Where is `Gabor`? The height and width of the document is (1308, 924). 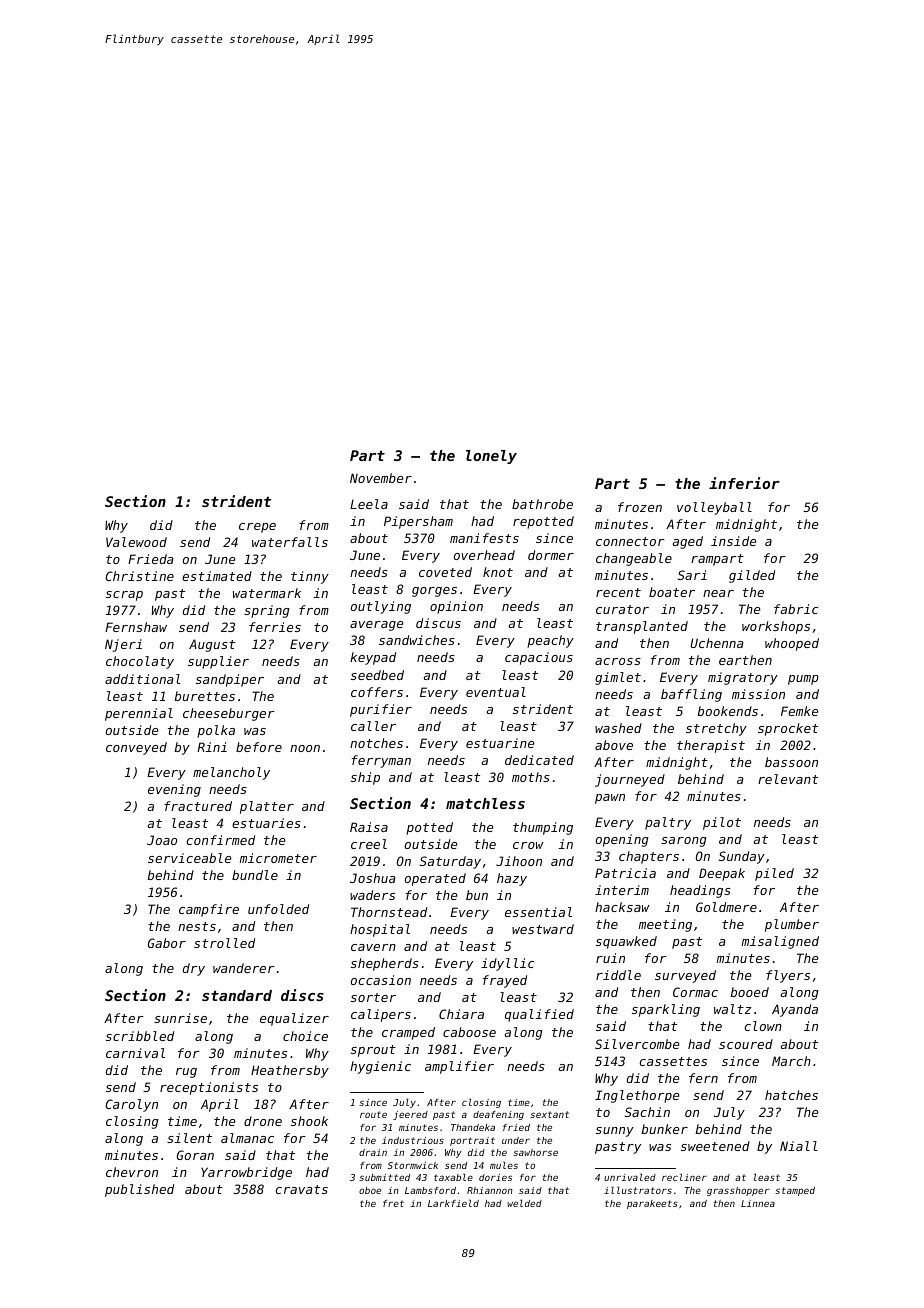 Gabor is located at coordinates (167, 943).
